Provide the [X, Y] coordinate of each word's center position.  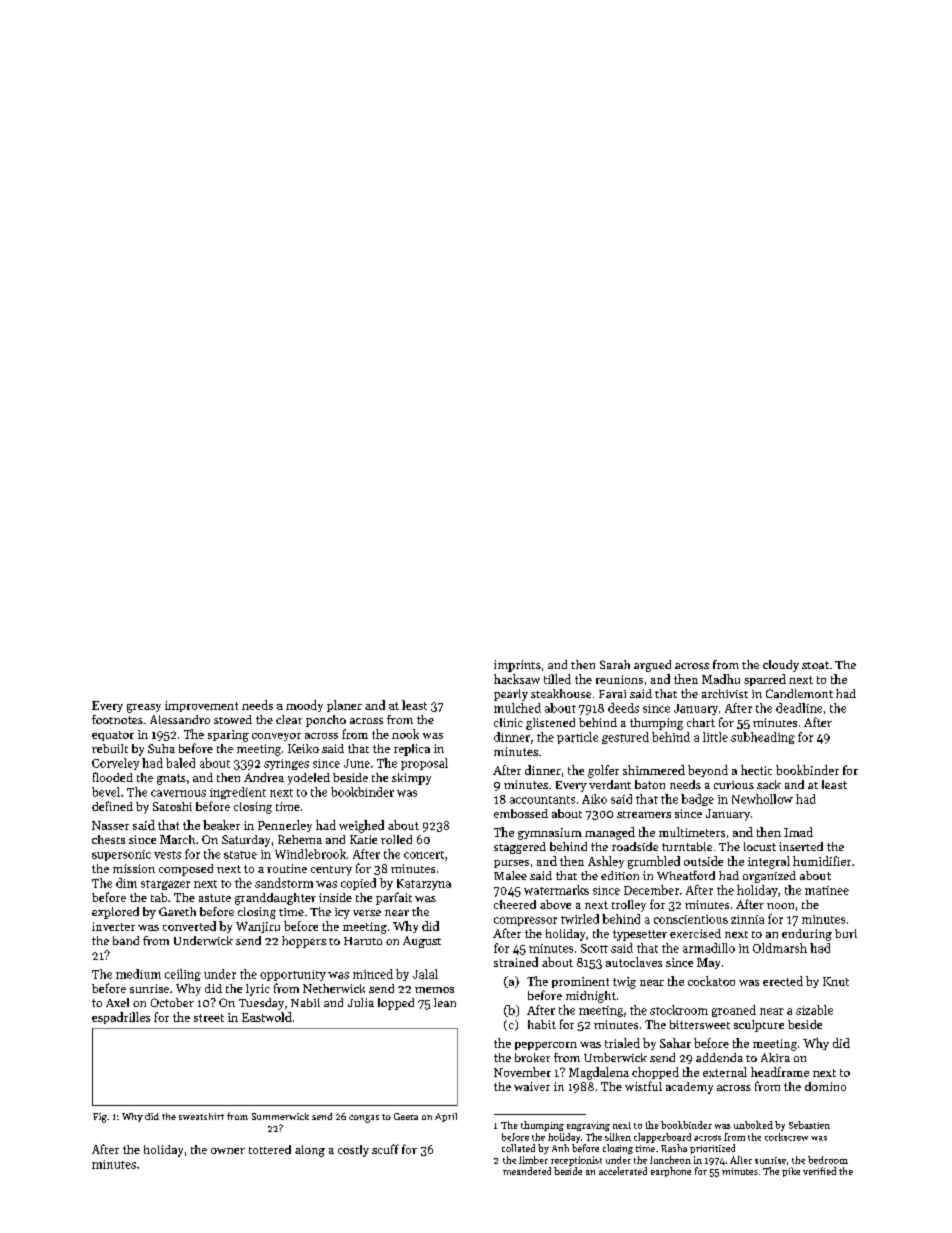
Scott [594, 948]
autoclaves [634, 962]
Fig [100, 1118]
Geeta [406, 1116]
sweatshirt [201, 1116]
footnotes [117, 719]
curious [734, 785]
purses [511, 864]
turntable [687, 846]
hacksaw [517, 679]
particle [577, 738]
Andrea [264, 777]
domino [825, 1086]
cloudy [781, 666]
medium [138, 974]
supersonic [121, 855]
